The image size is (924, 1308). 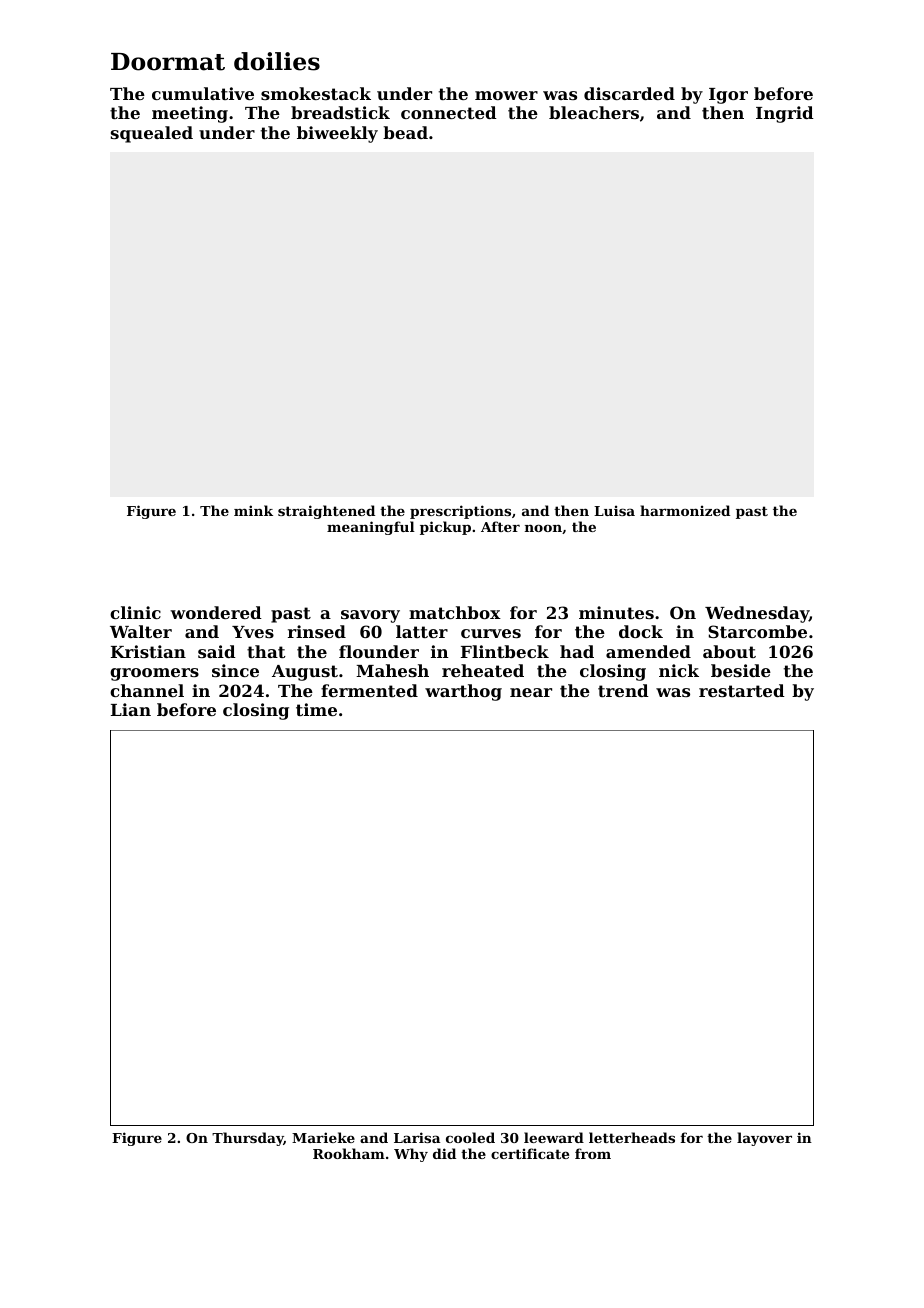 I want to click on Thursday, so click(x=248, y=1139).
